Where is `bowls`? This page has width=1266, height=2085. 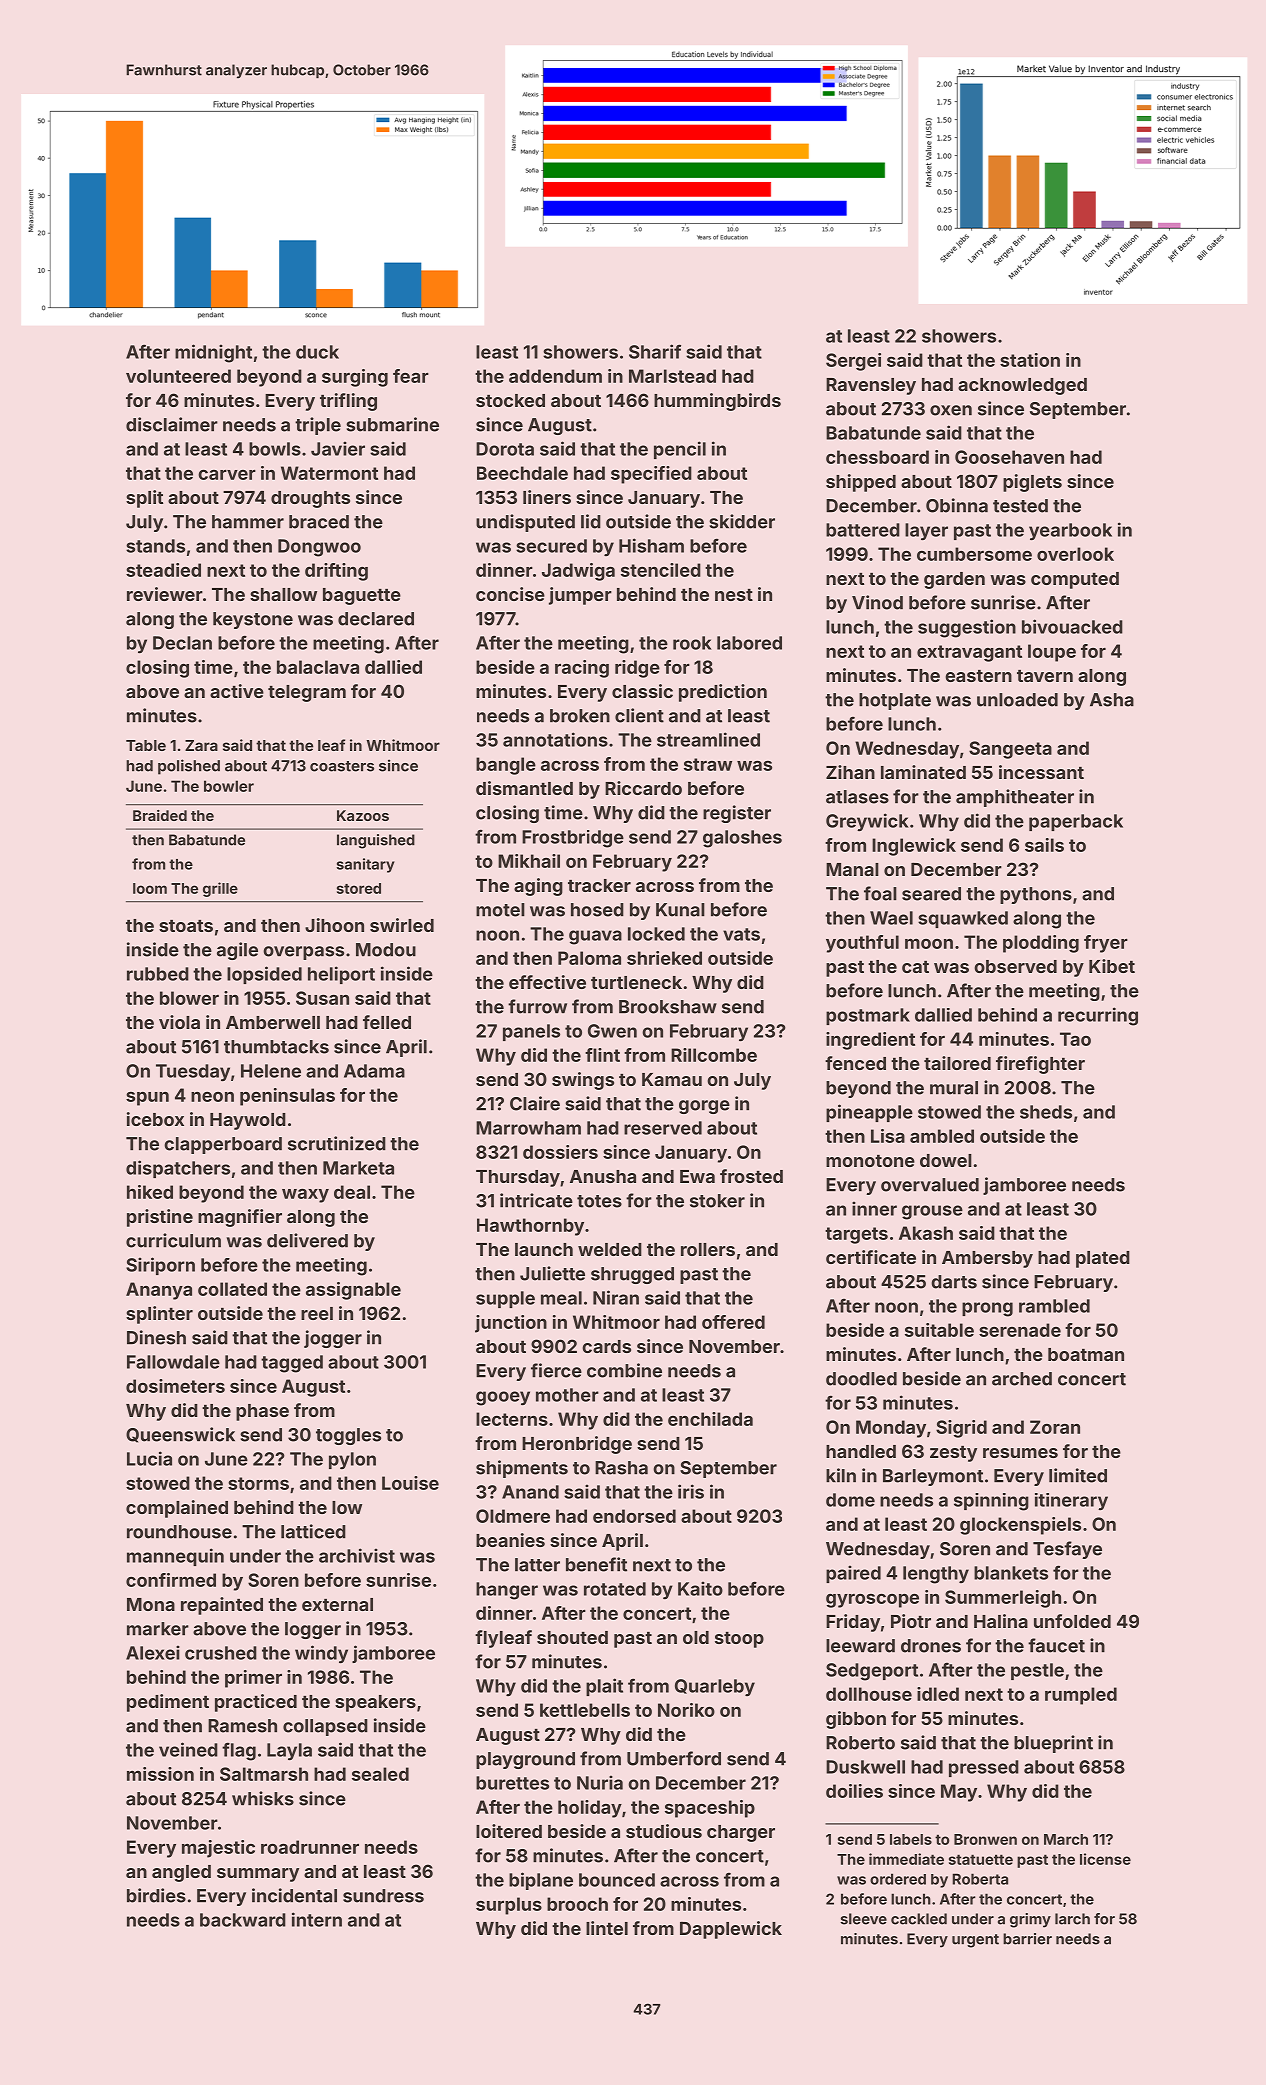
bowls is located at coordinates (275, 449).
